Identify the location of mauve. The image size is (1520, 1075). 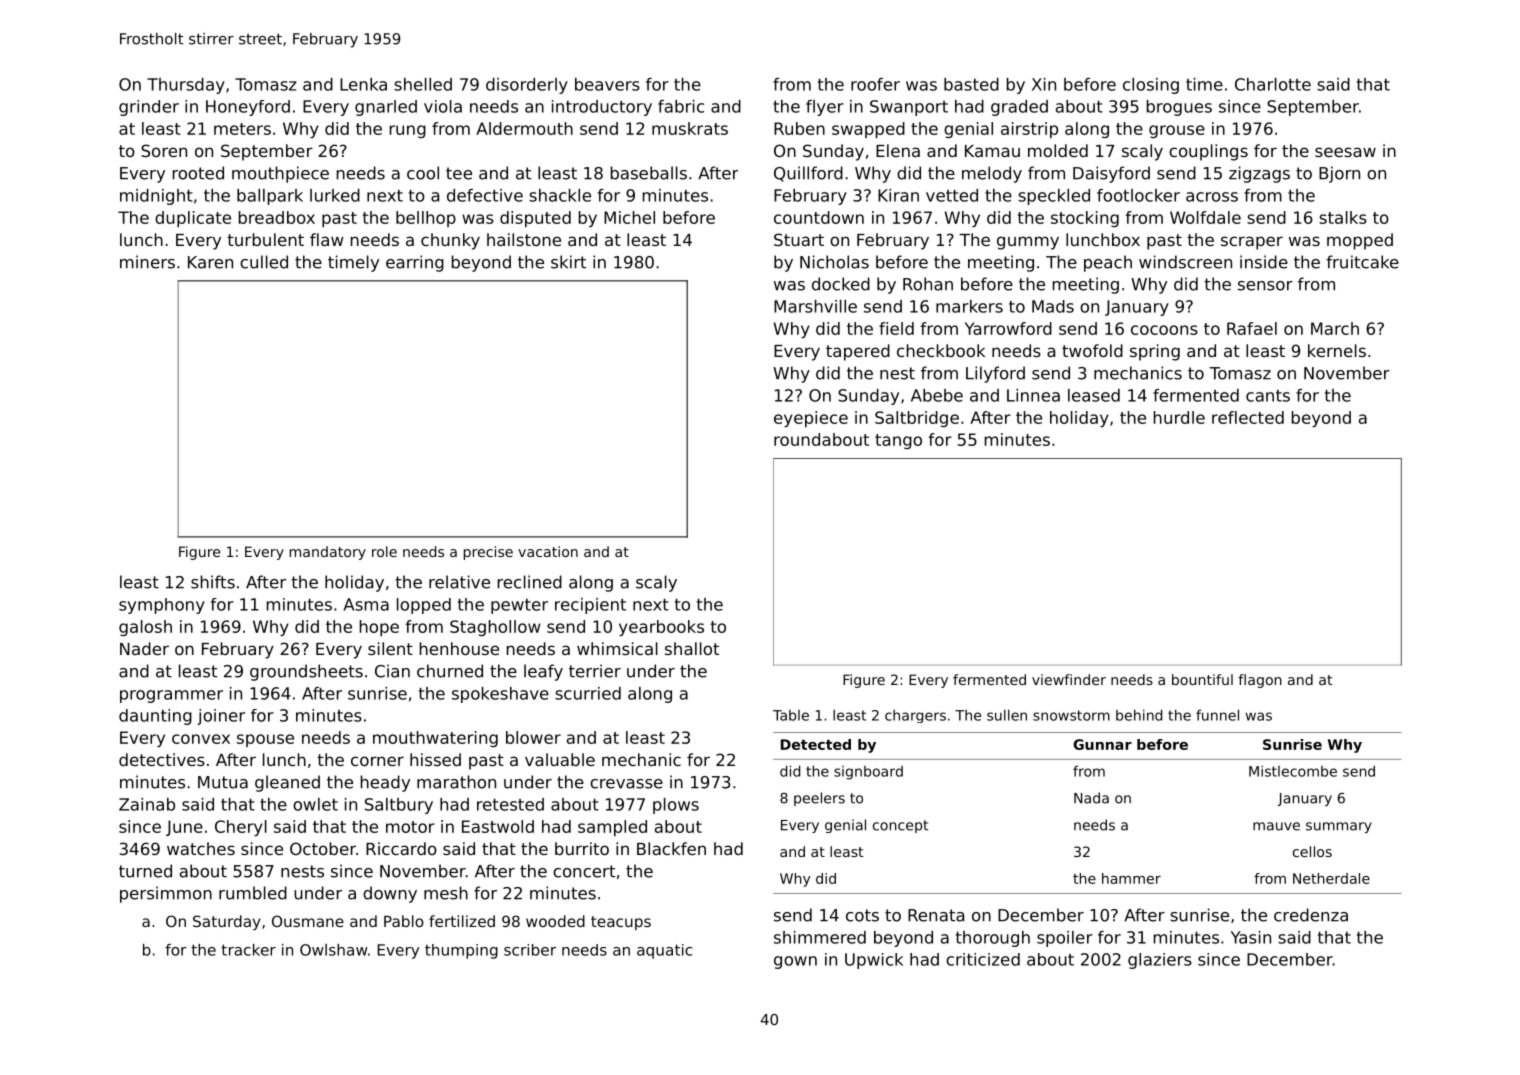
(1276, 826).
